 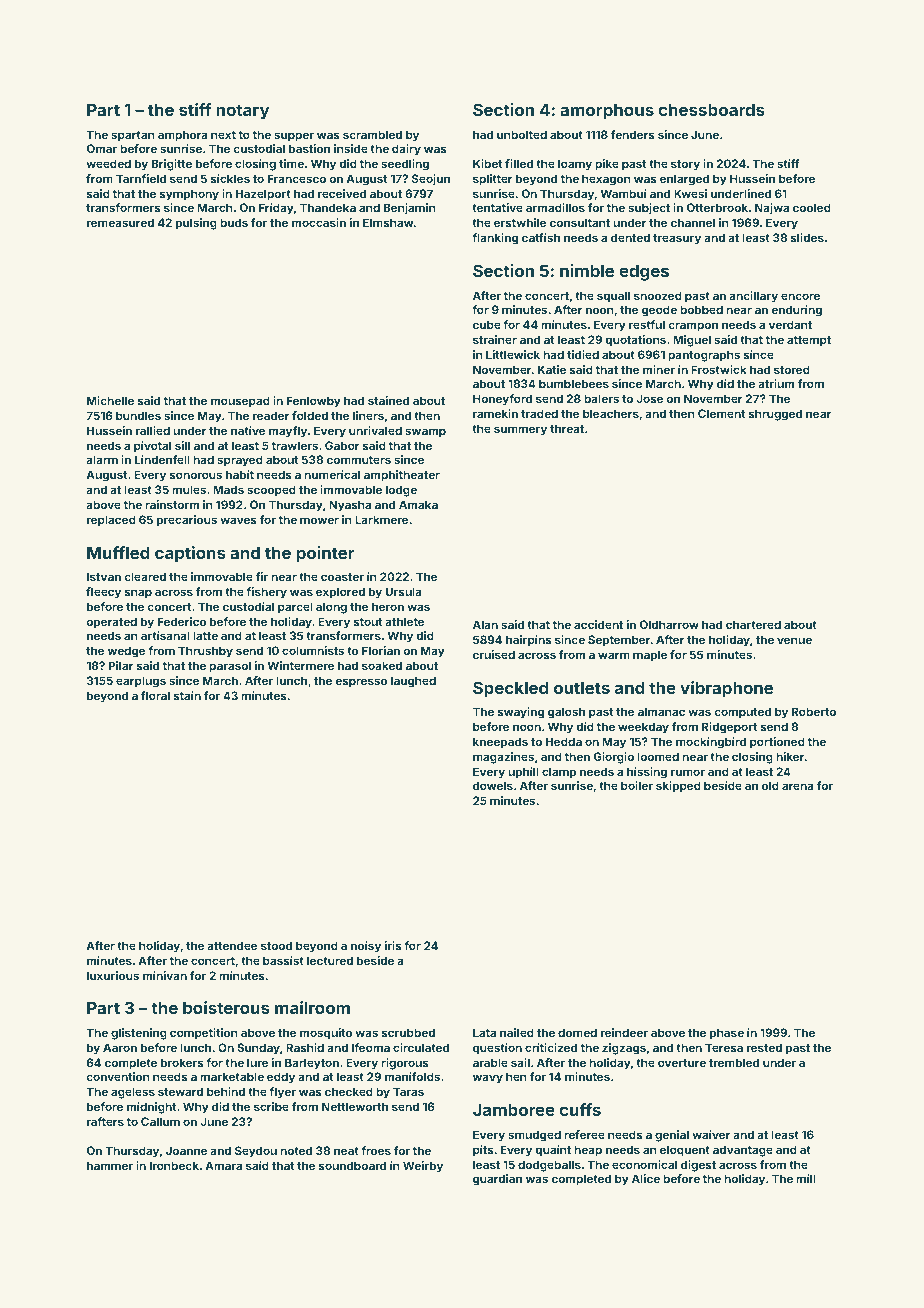 What do you see at coordinates (182, 621) in the screenshot?
I see `Federico` at bounding box center [182, 621].
